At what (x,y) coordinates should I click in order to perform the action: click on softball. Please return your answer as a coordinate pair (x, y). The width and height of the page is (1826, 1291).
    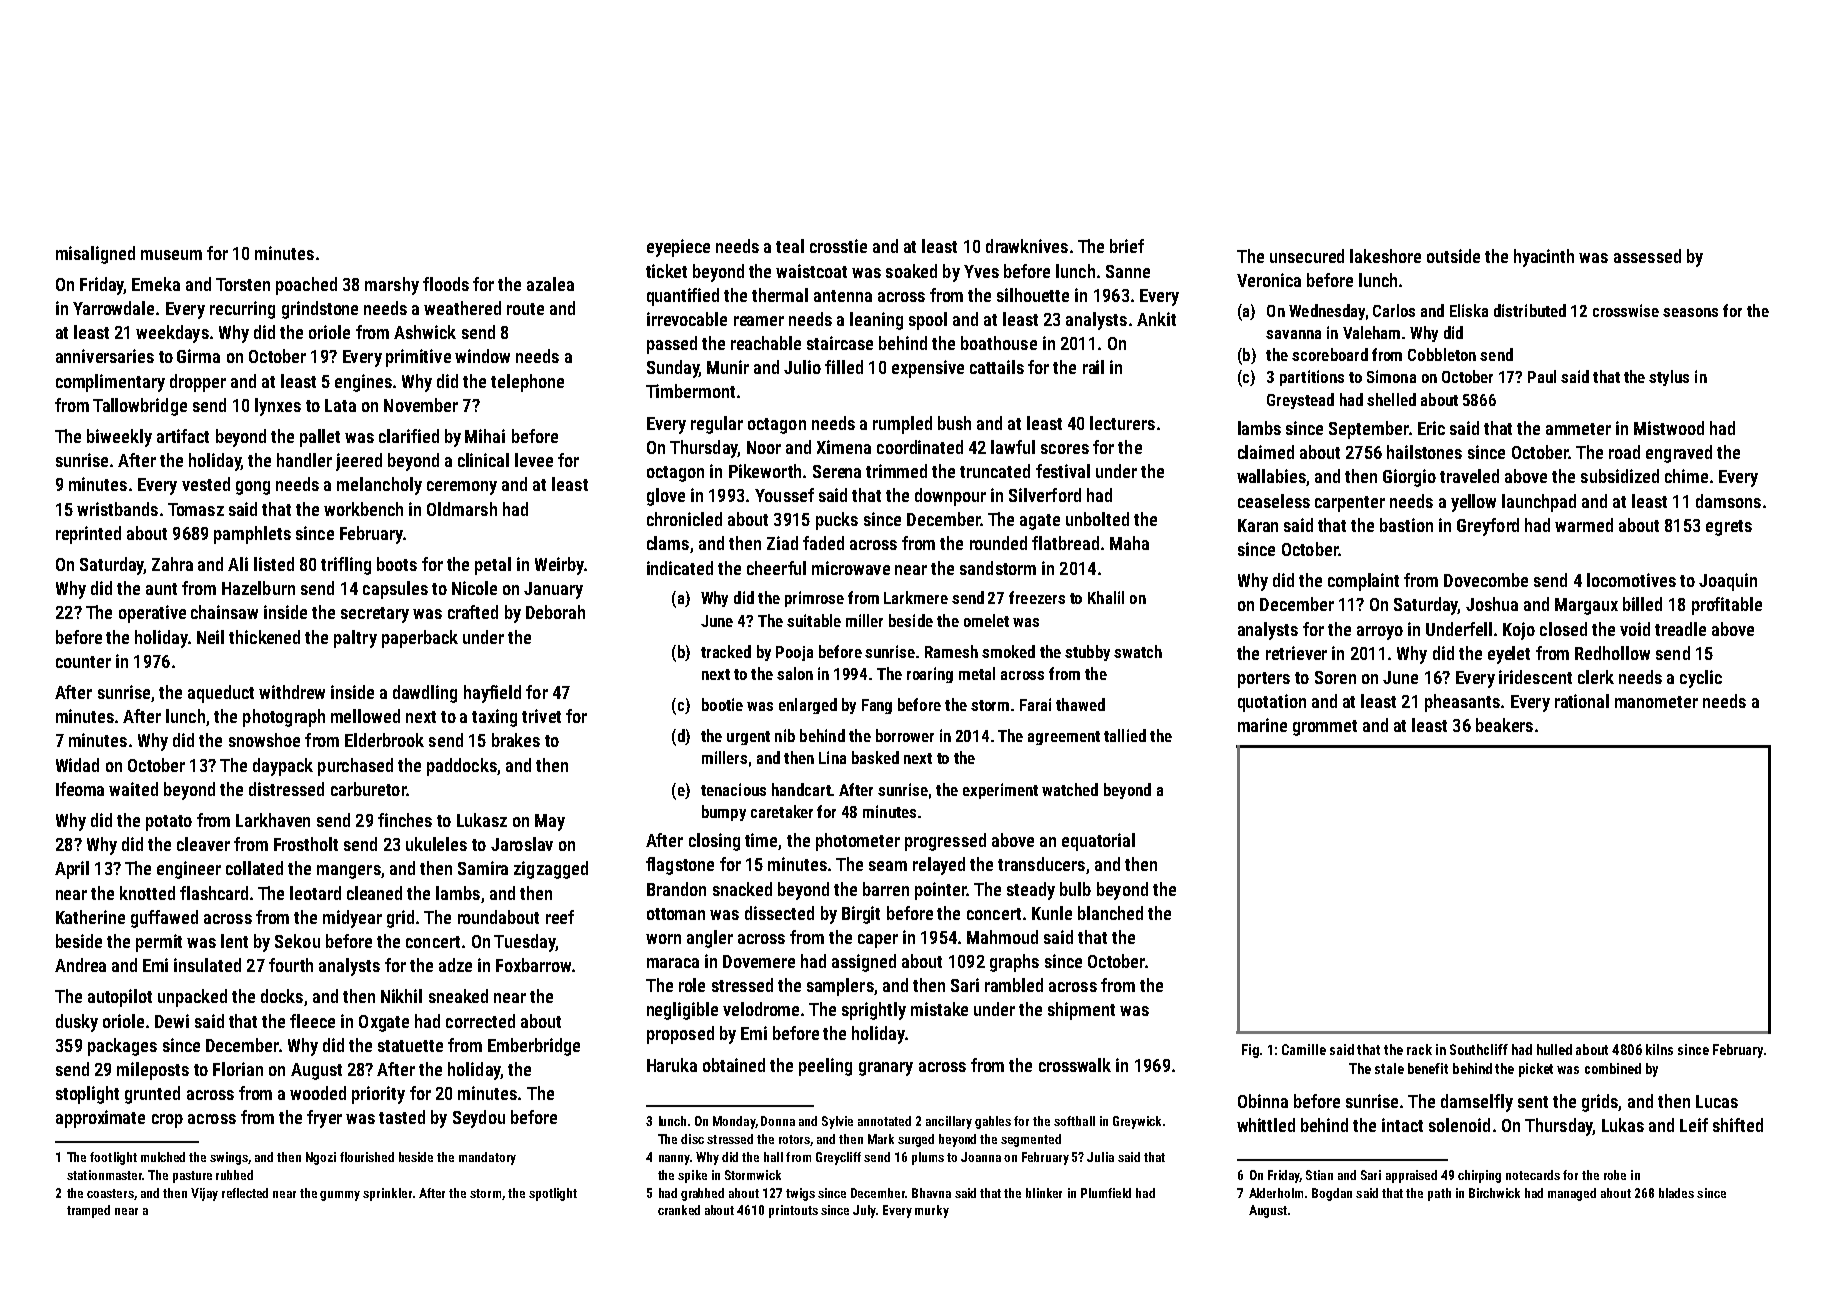
    Looking at the image, I should click on (1074, 1121).
